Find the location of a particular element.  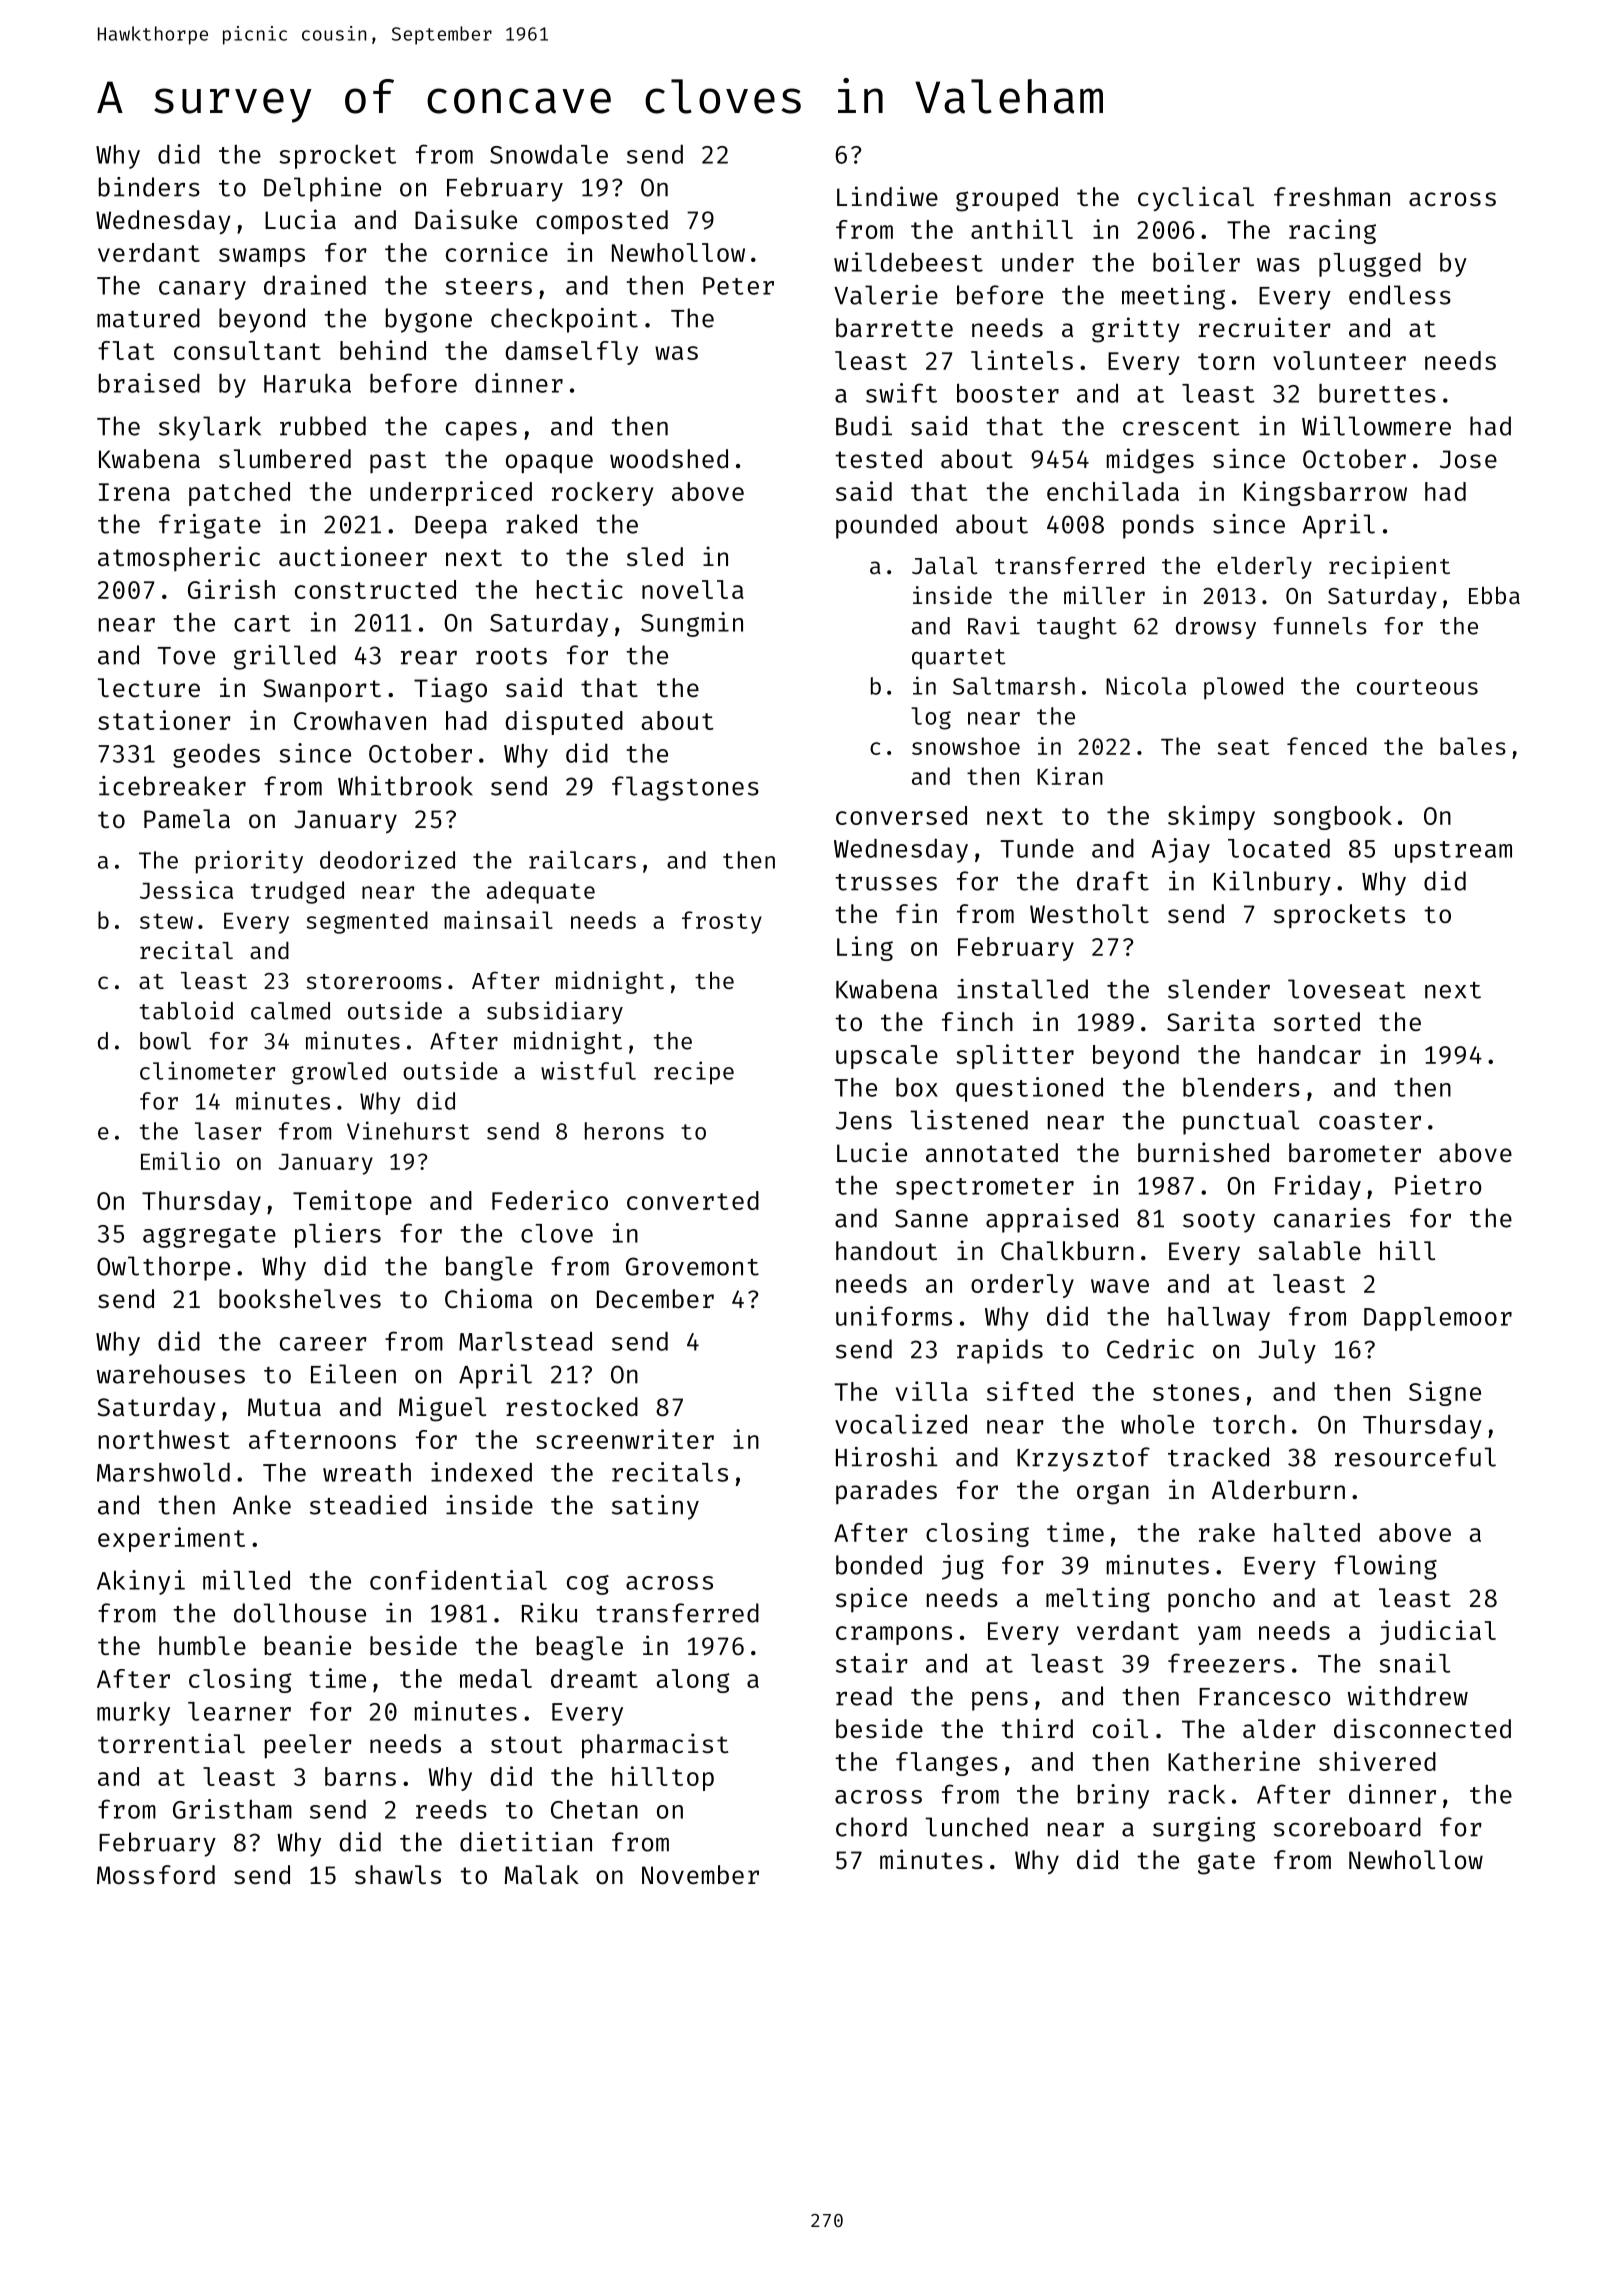

Pamela is located at coordinates (187, 819).
